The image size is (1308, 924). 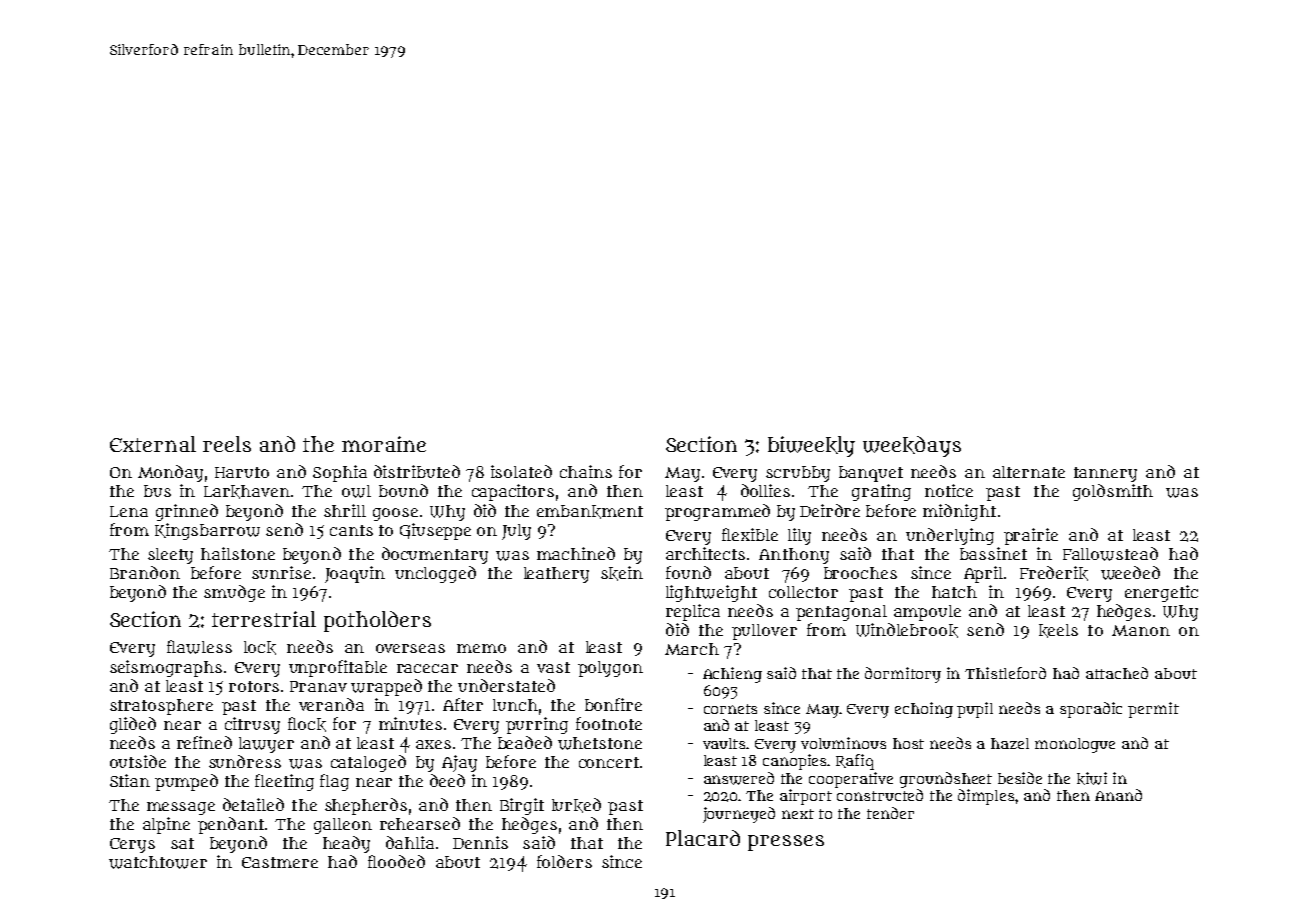 What do you see at coordinates (564, 861) in the screenshot?
I see `folders` at bounding box center [564, 861].
